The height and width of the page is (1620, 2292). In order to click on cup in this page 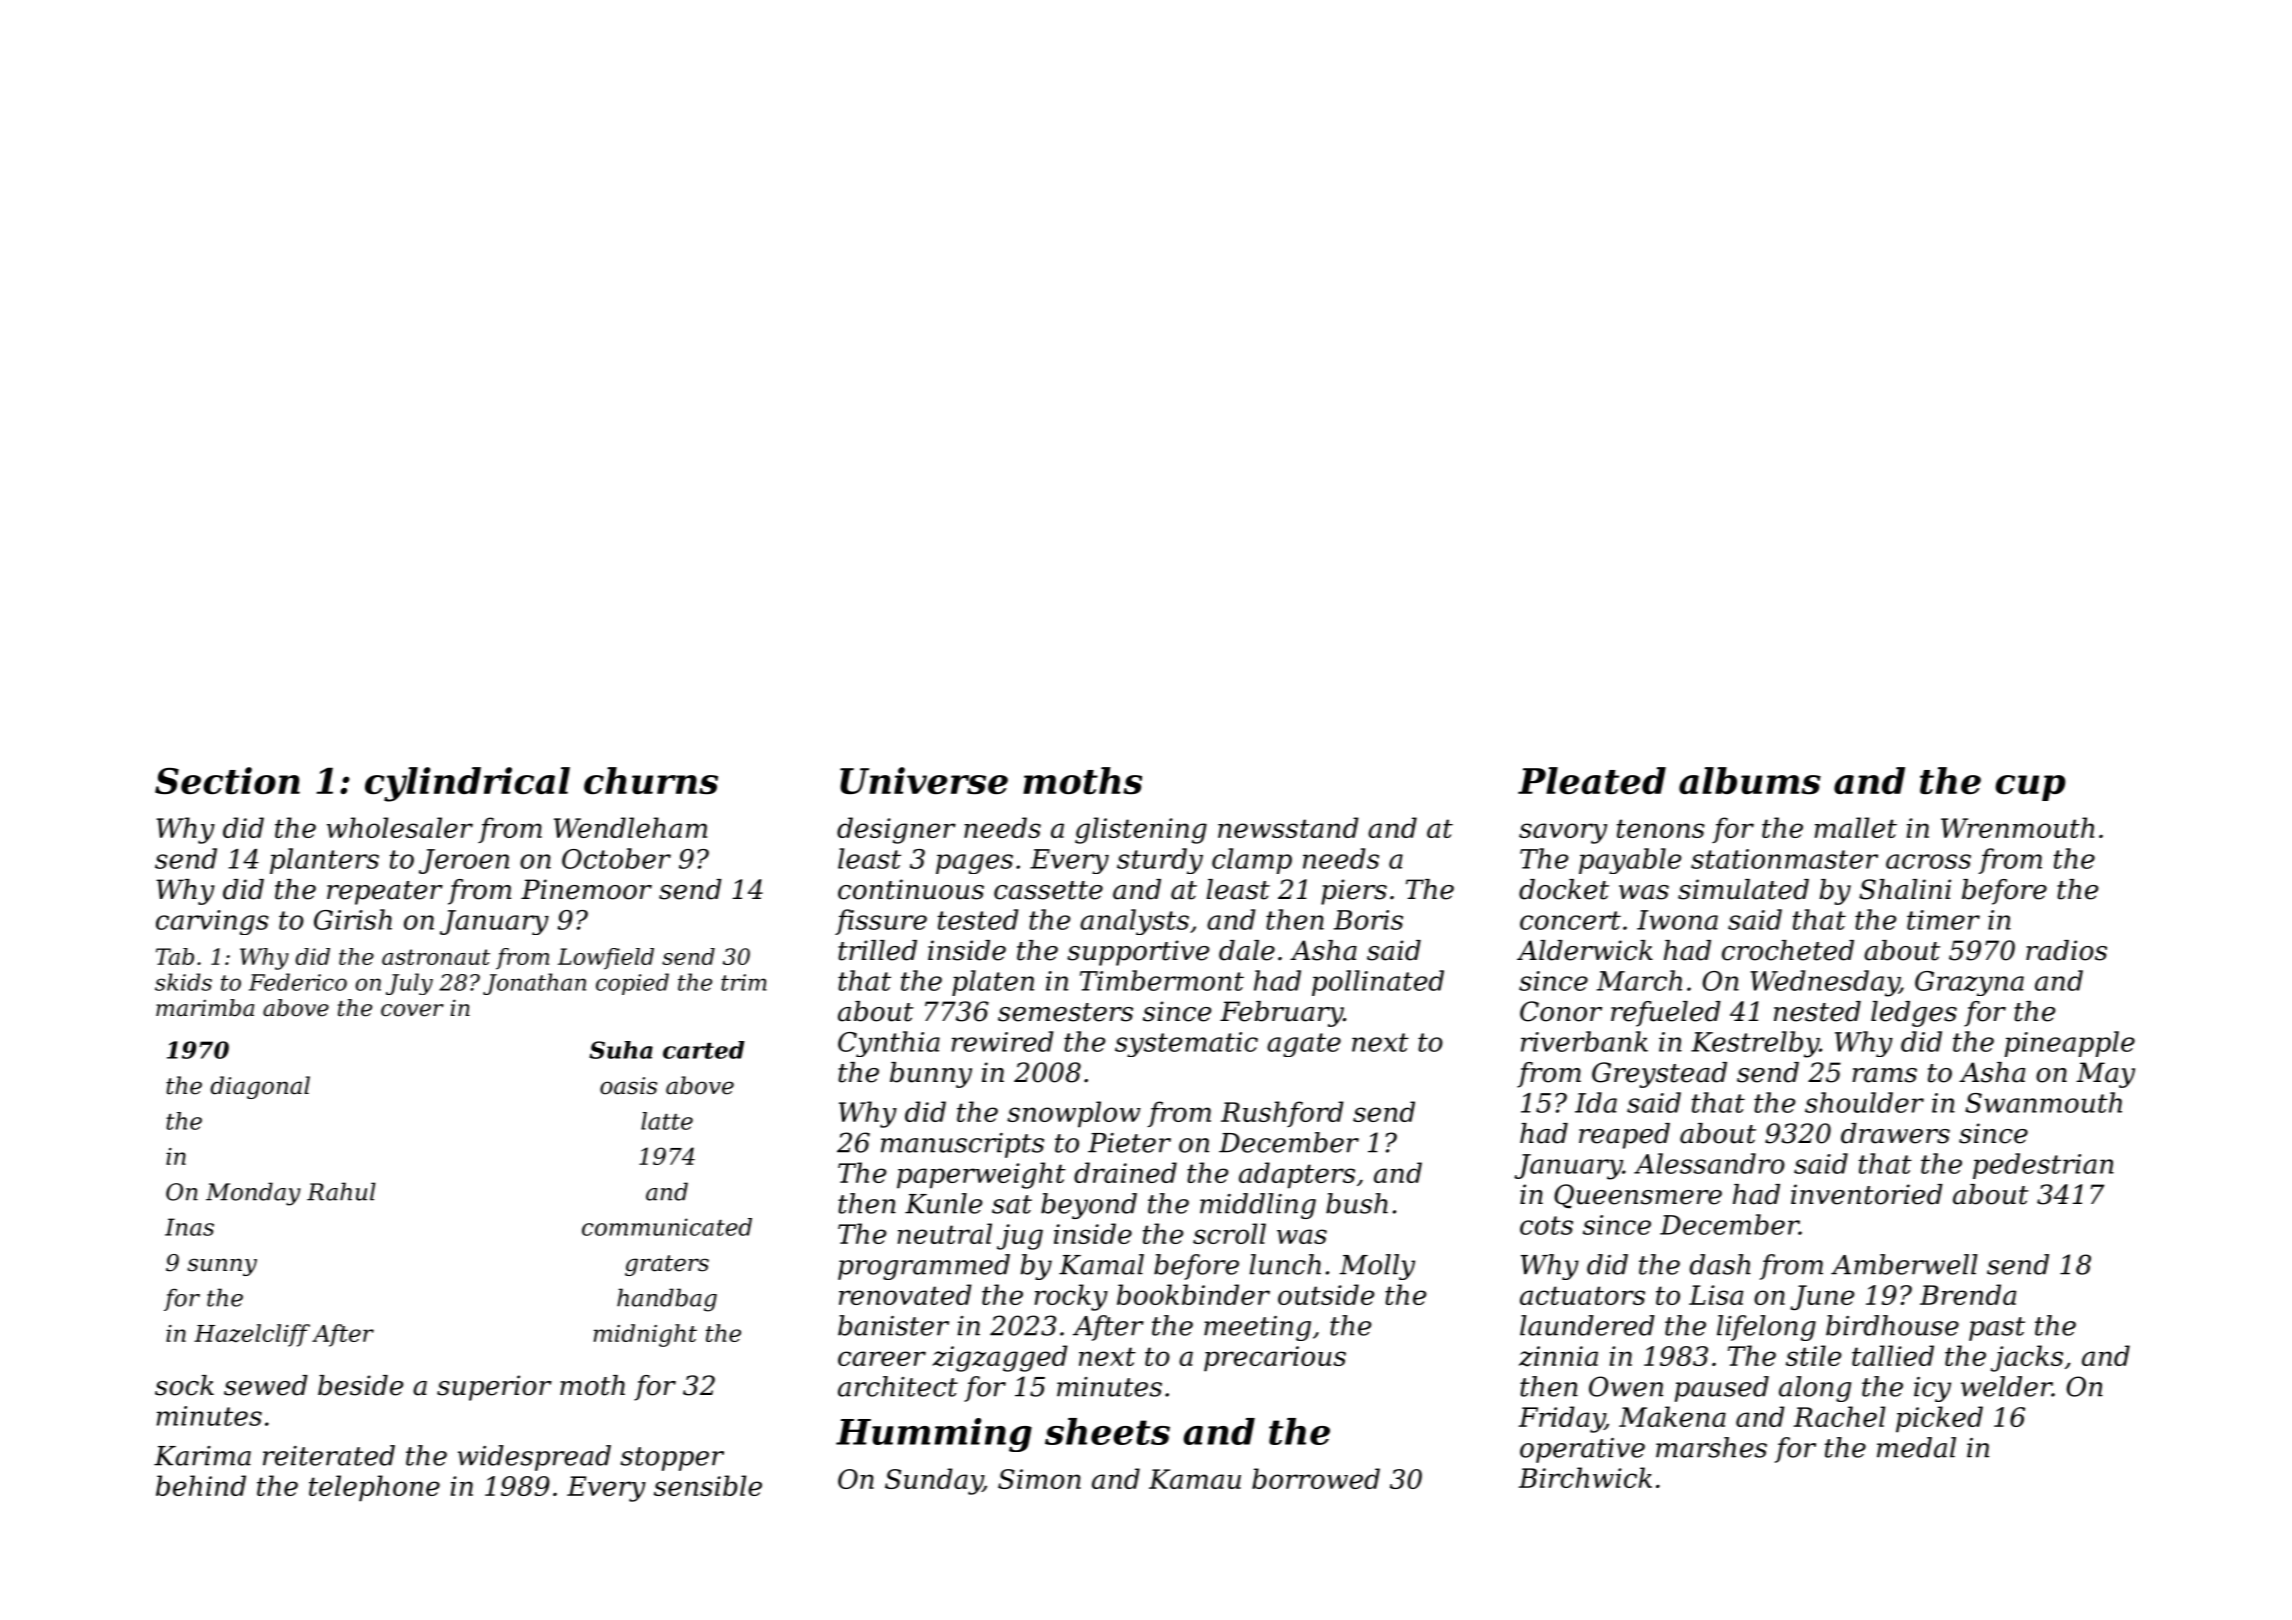, I will do `click(2030, 788)`.
